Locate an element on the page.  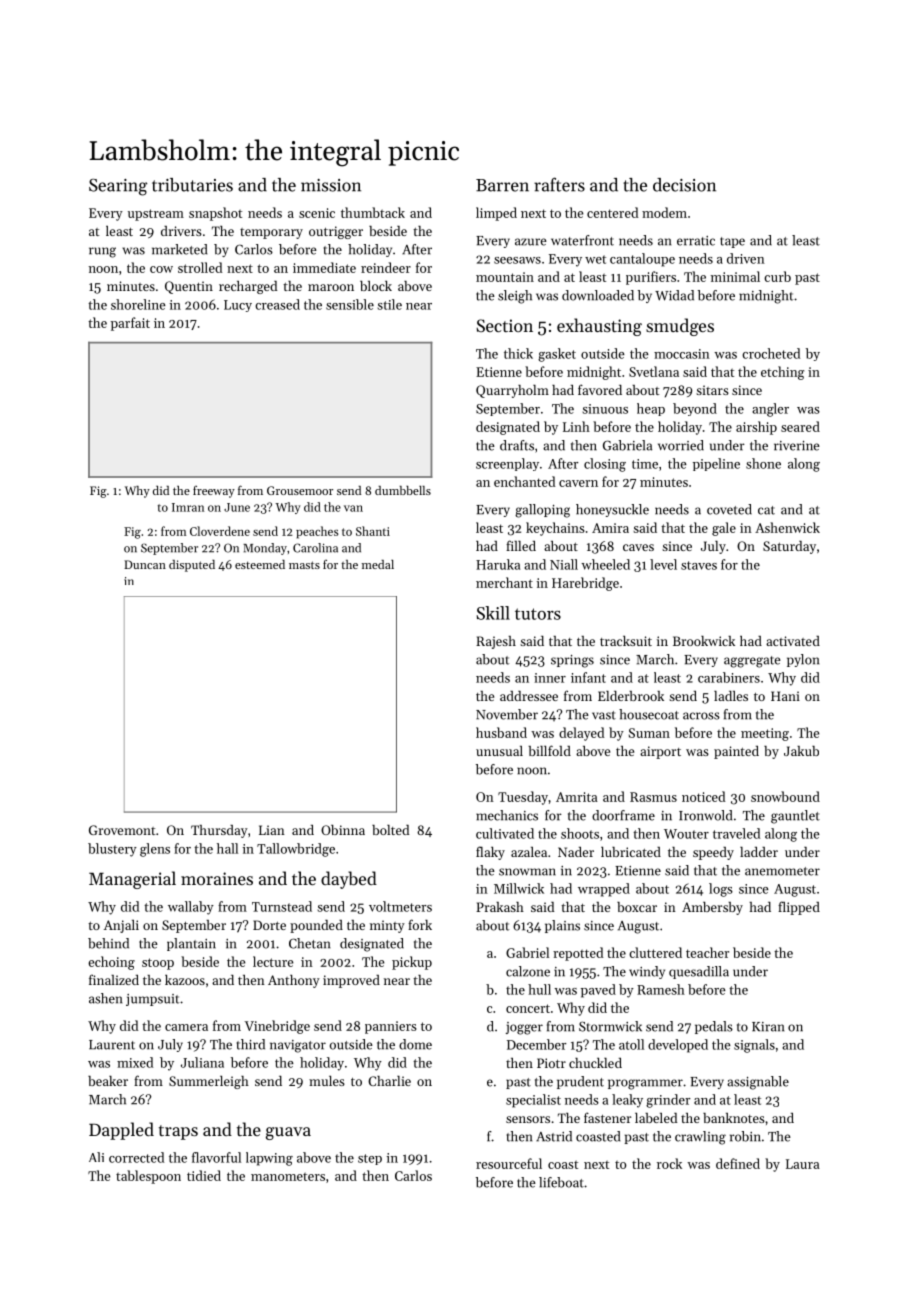
teacher is located at coordinates (707, 952).
